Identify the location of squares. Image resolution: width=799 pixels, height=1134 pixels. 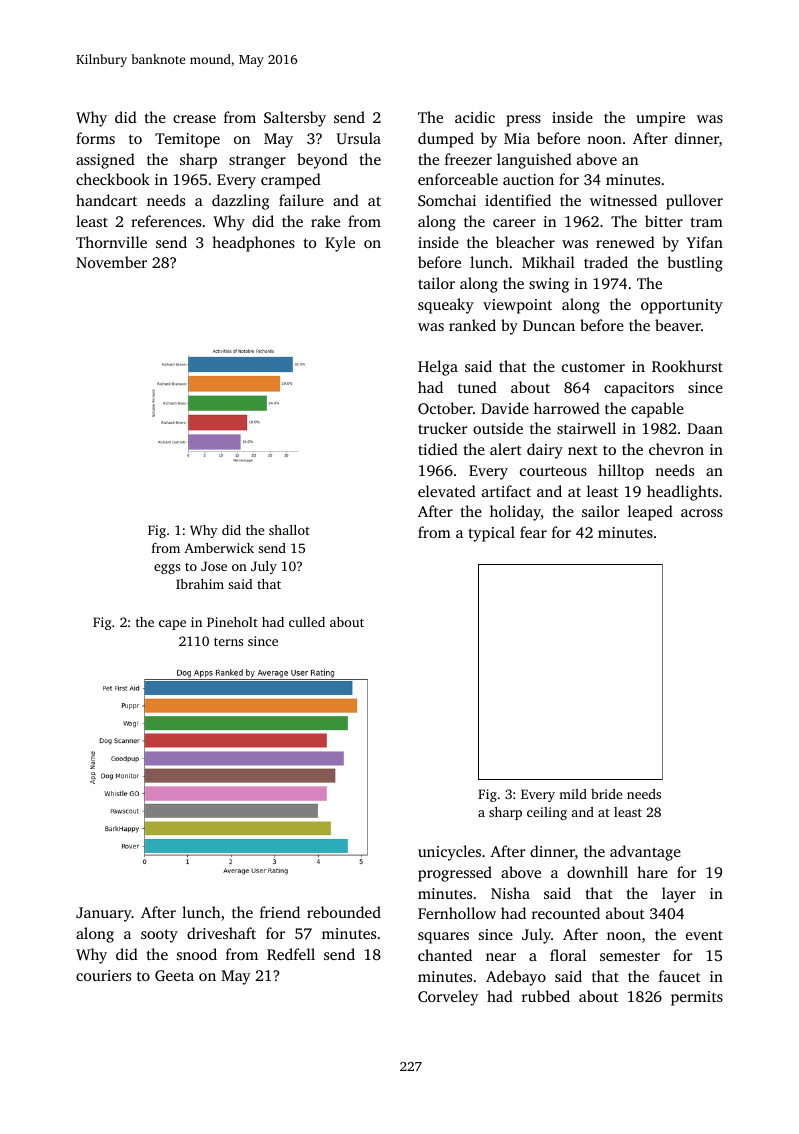
(443, 938).
